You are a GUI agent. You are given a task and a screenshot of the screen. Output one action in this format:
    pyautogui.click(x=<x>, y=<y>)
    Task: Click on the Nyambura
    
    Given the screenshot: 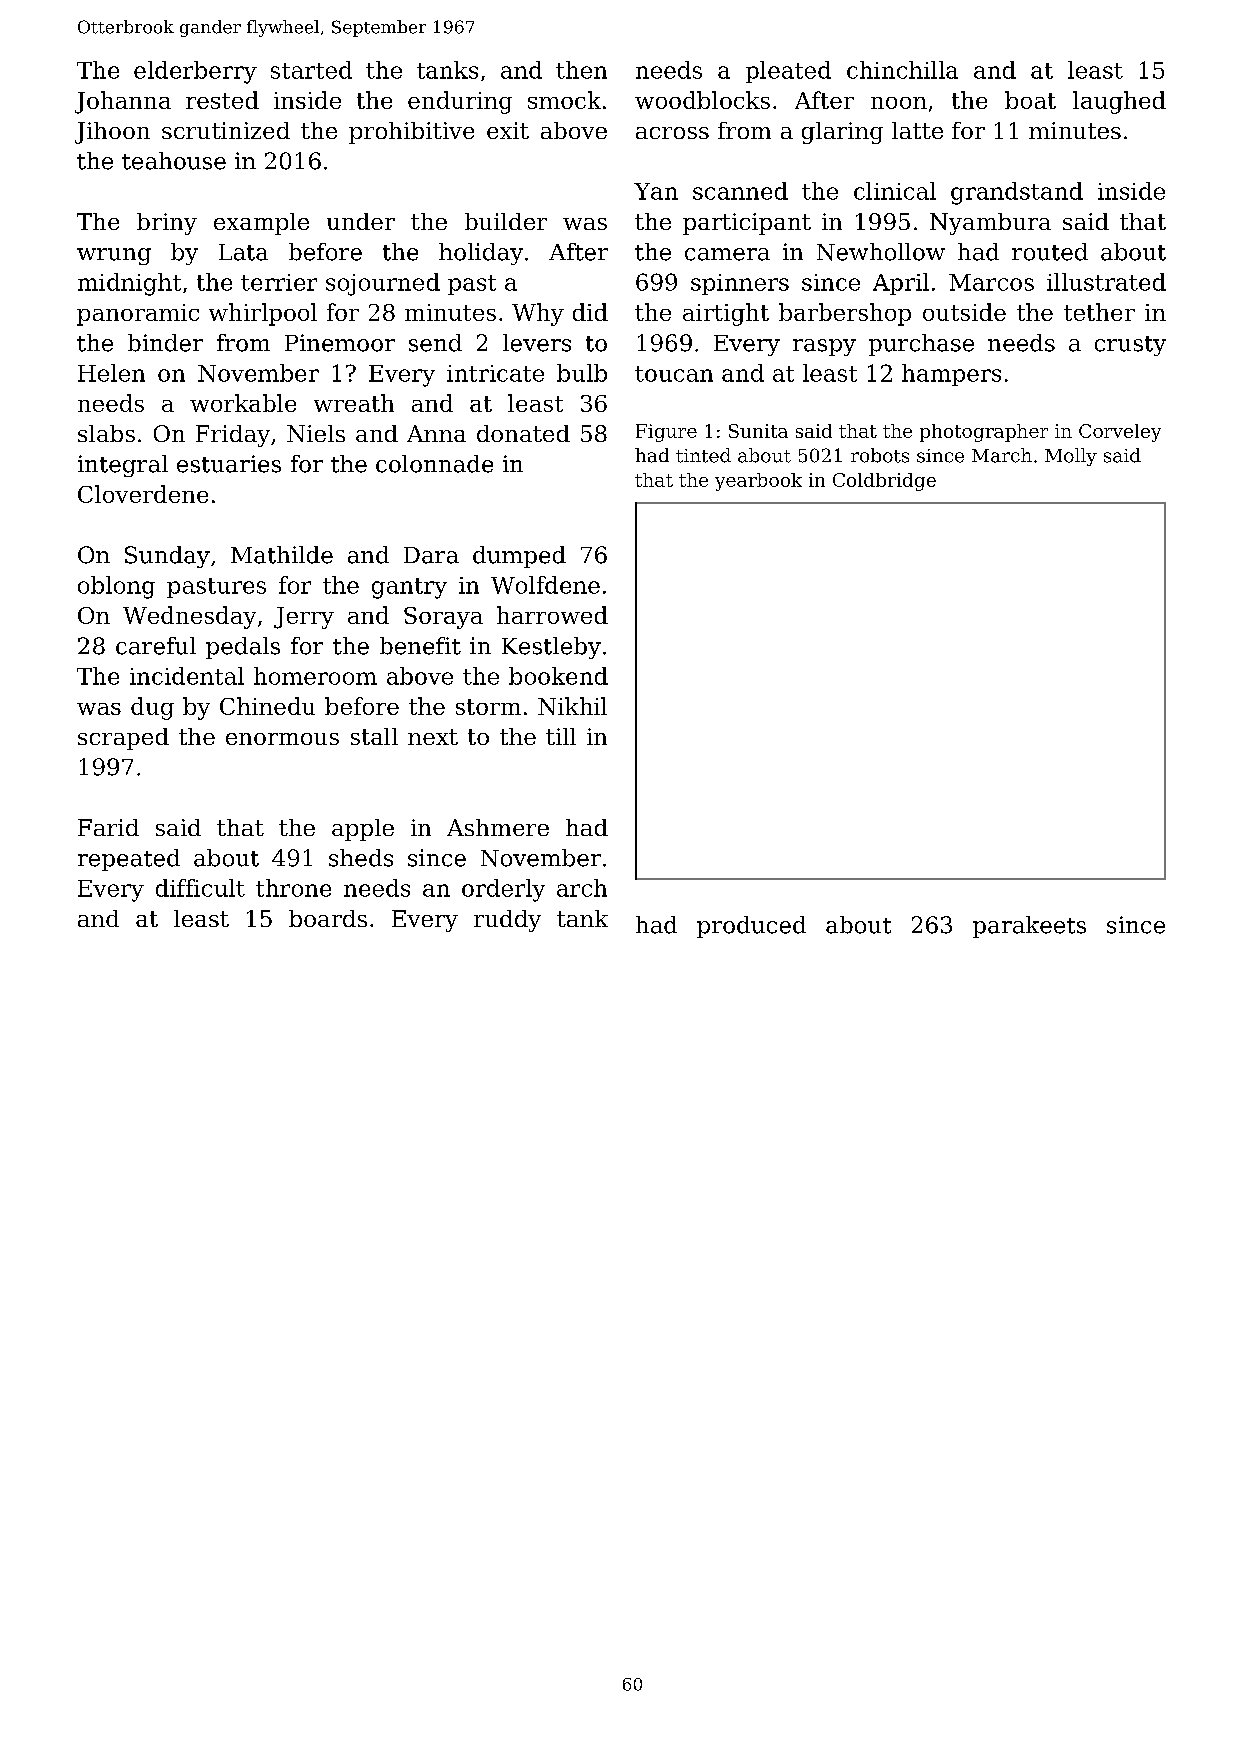 What is the action you would take?
    pyautogui.click(x=990, y=224)
